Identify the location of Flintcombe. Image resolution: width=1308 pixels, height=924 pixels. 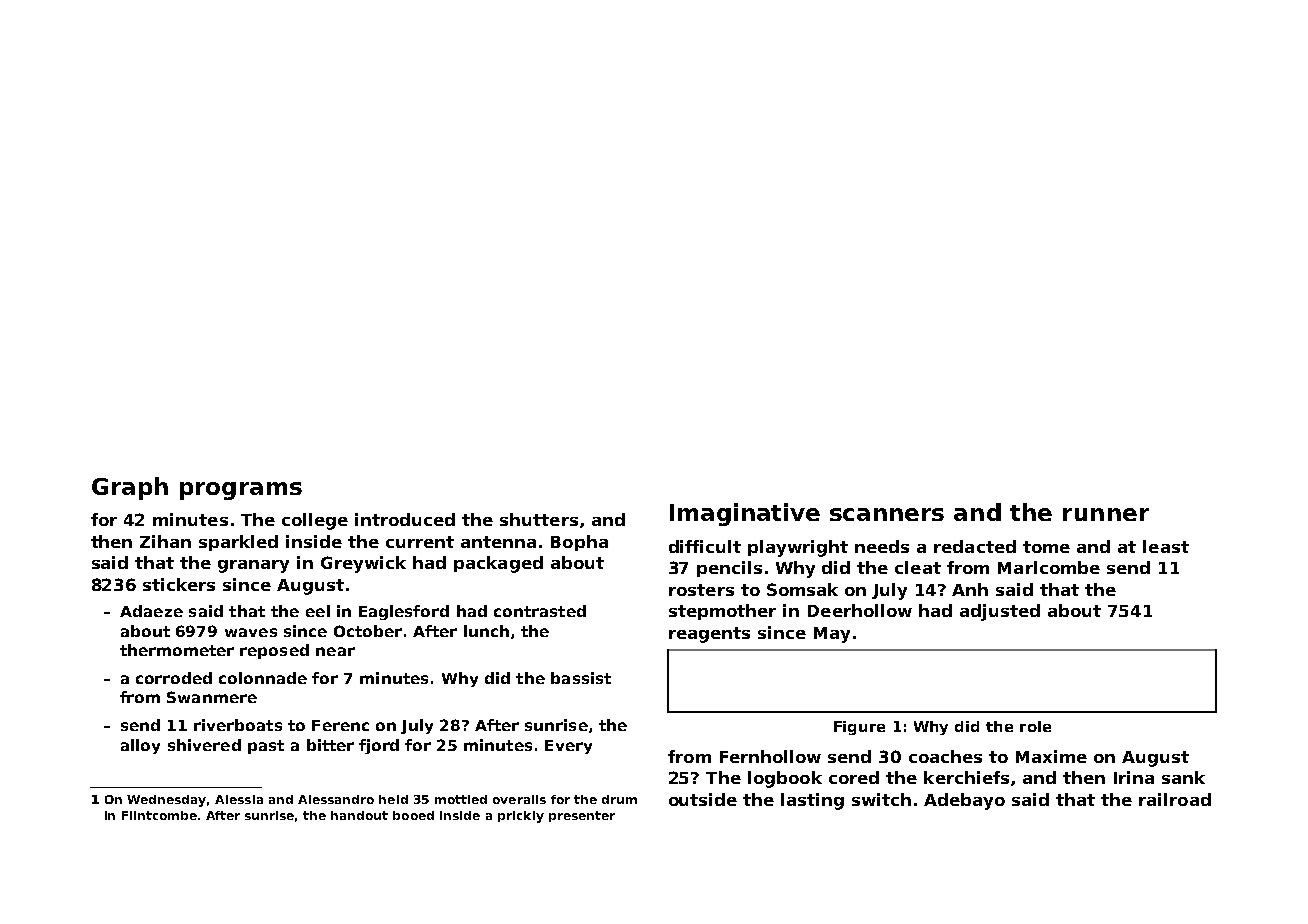
(159, 815).
